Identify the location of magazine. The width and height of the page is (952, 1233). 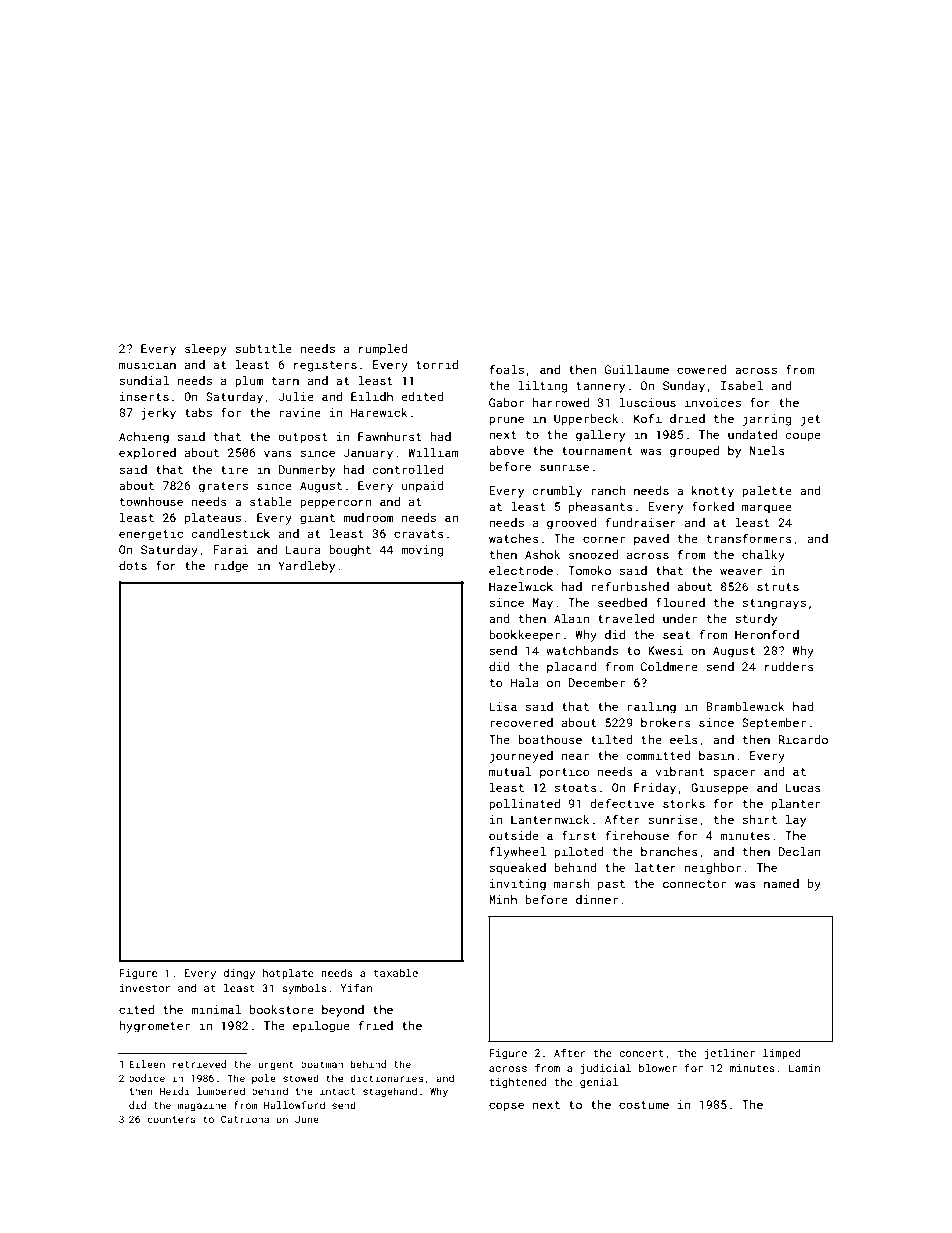
(202, 1106).
